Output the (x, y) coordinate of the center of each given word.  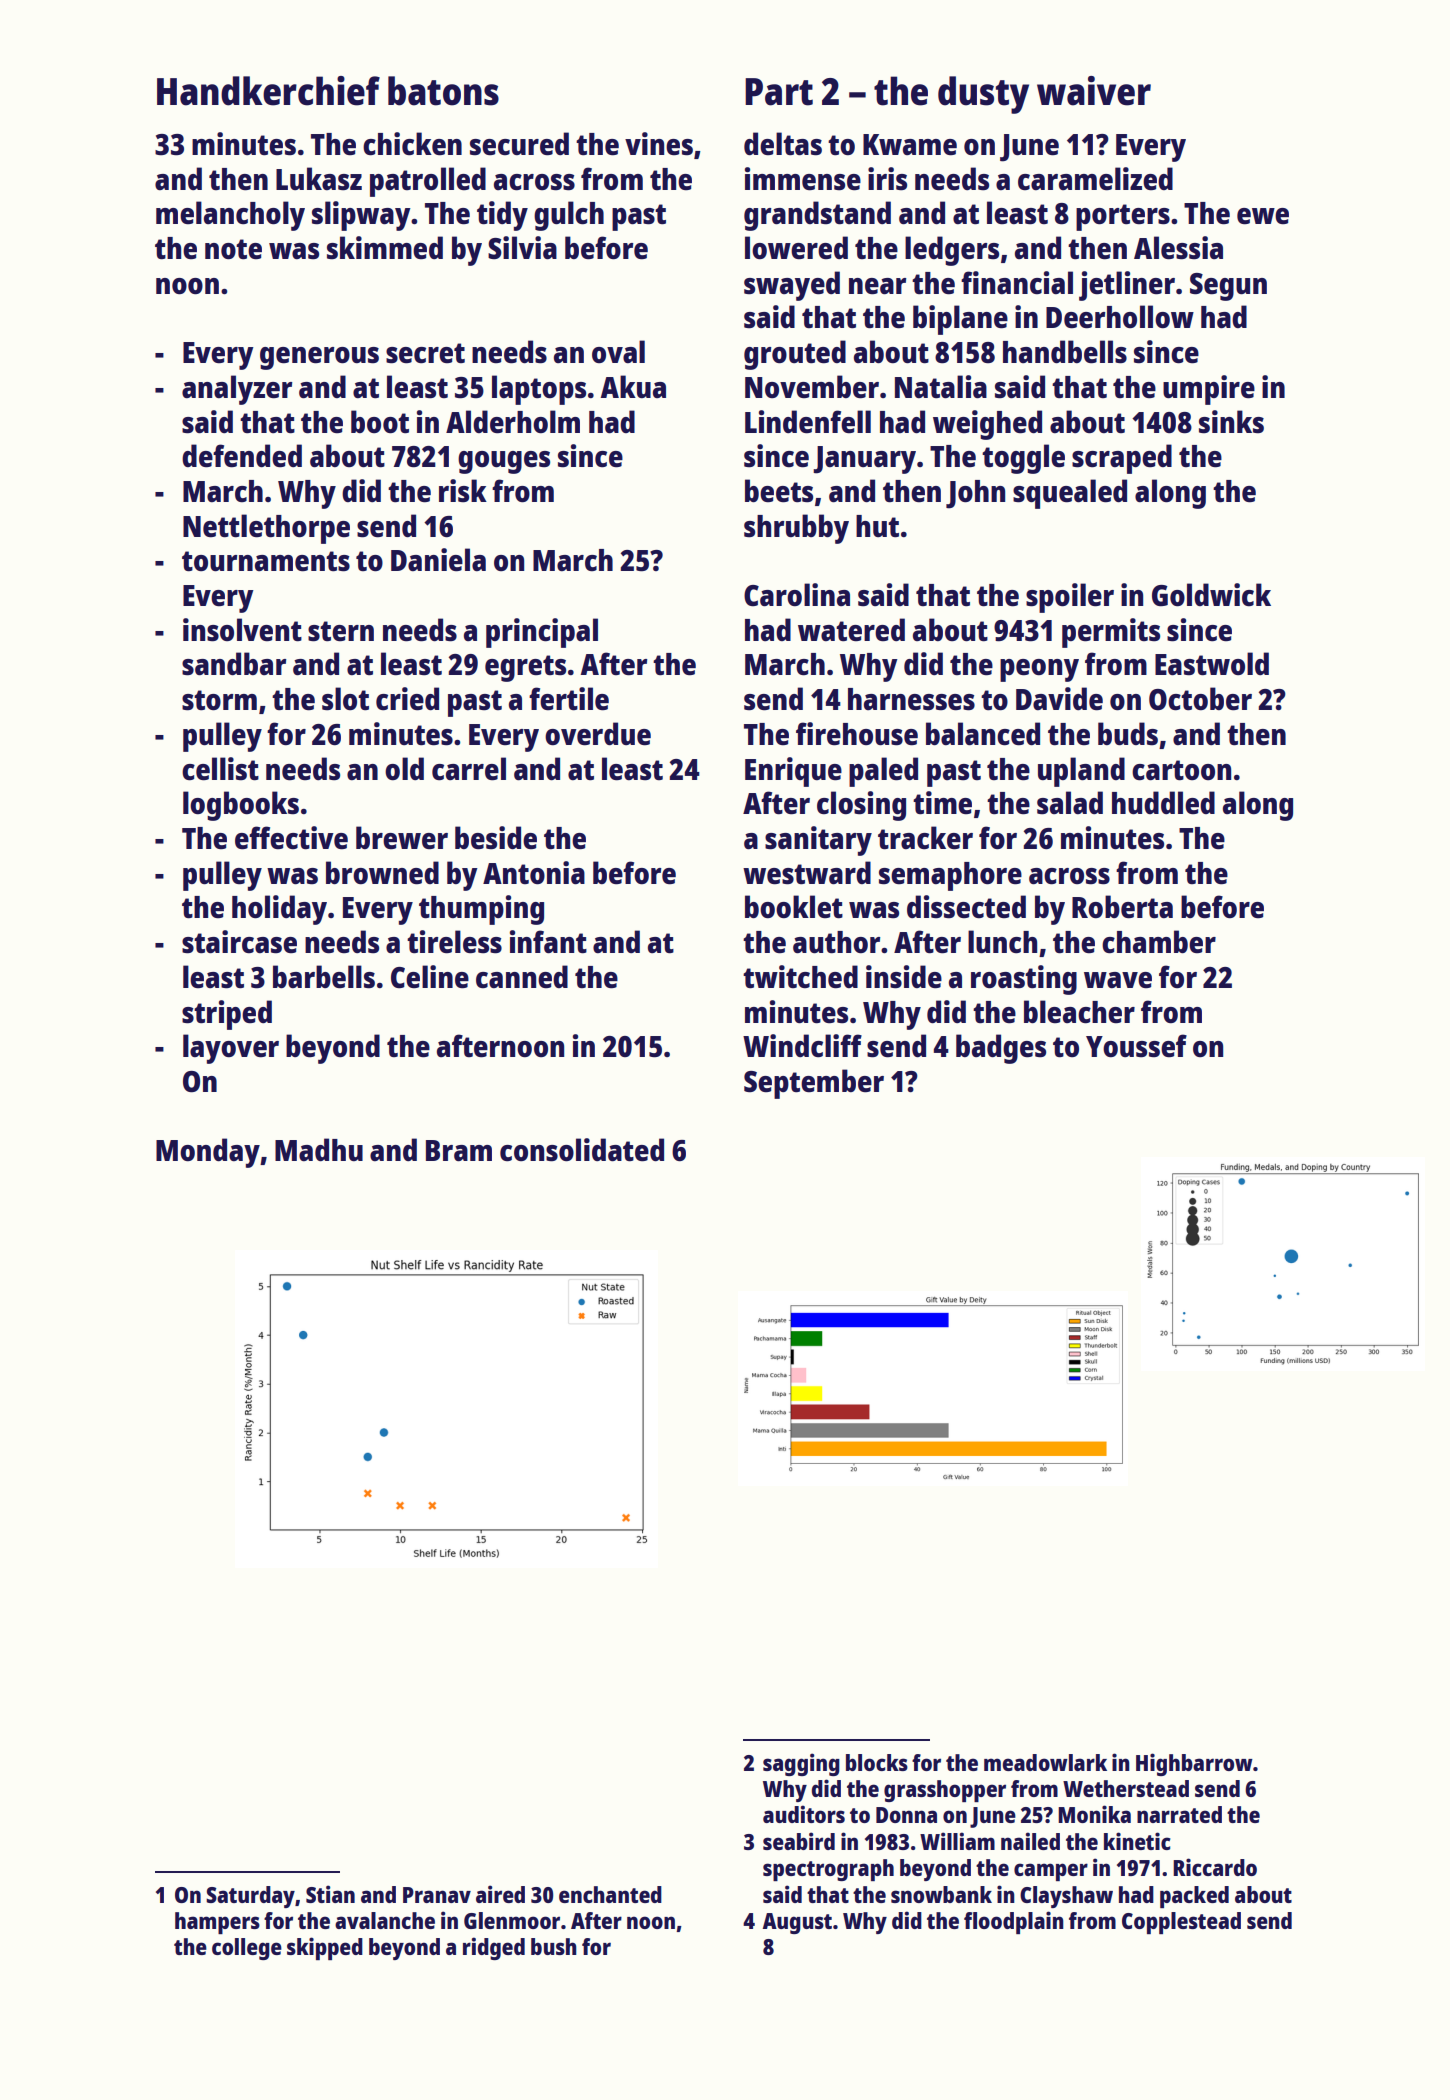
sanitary (818, 841)
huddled (1163, 802)
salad (1070, 803)
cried (407, 699)
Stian (330, 1894)
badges (1001, 1049)
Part (779, 92)
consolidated (582, 1150)
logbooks (241, 806)
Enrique (793, 772)
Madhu (319, 1149)
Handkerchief (268, 91)
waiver (1094, 91)
